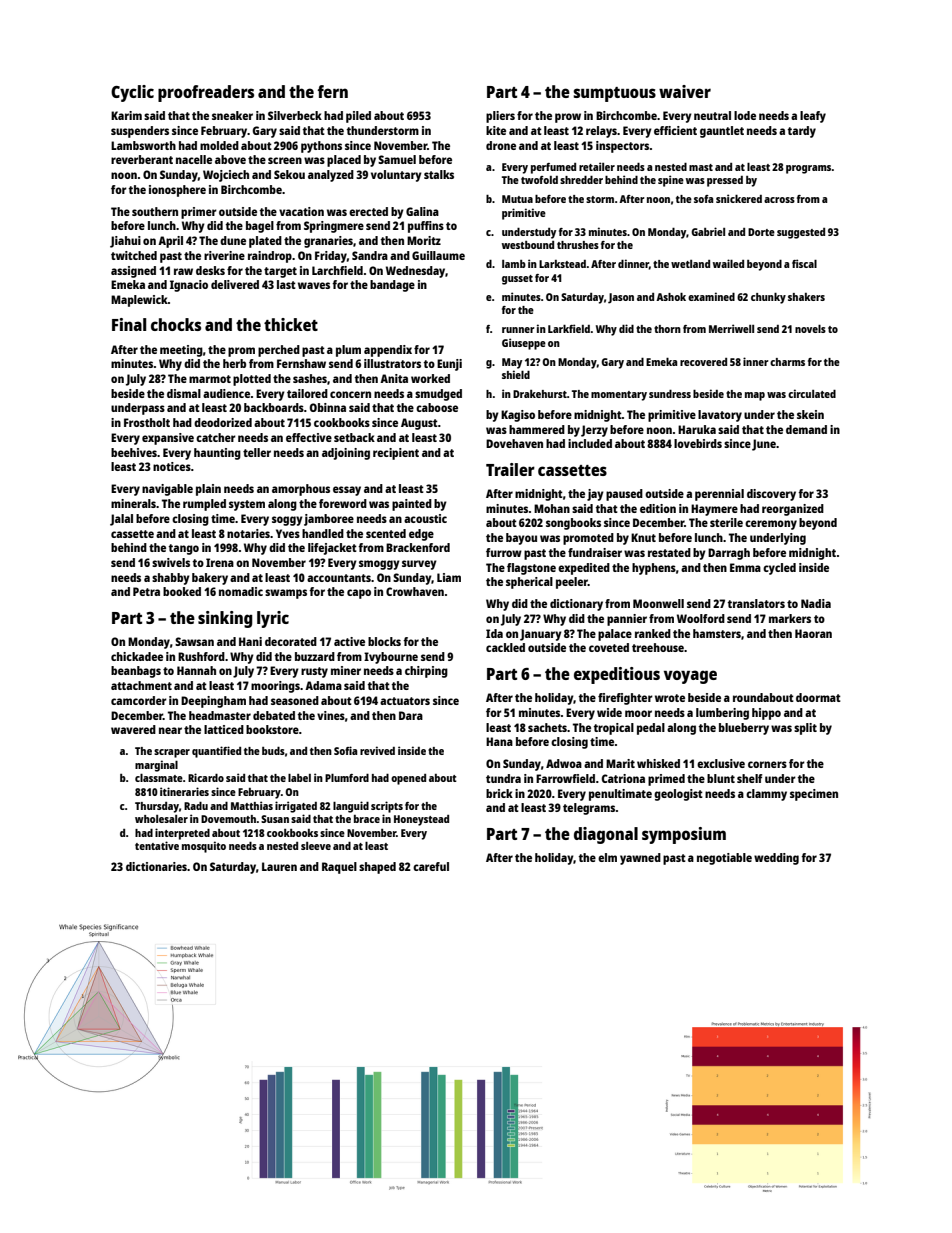  What do you see at coordinates (505, 647) in the screenshot?
I see `cackled` at bounding box center [505, 647].
